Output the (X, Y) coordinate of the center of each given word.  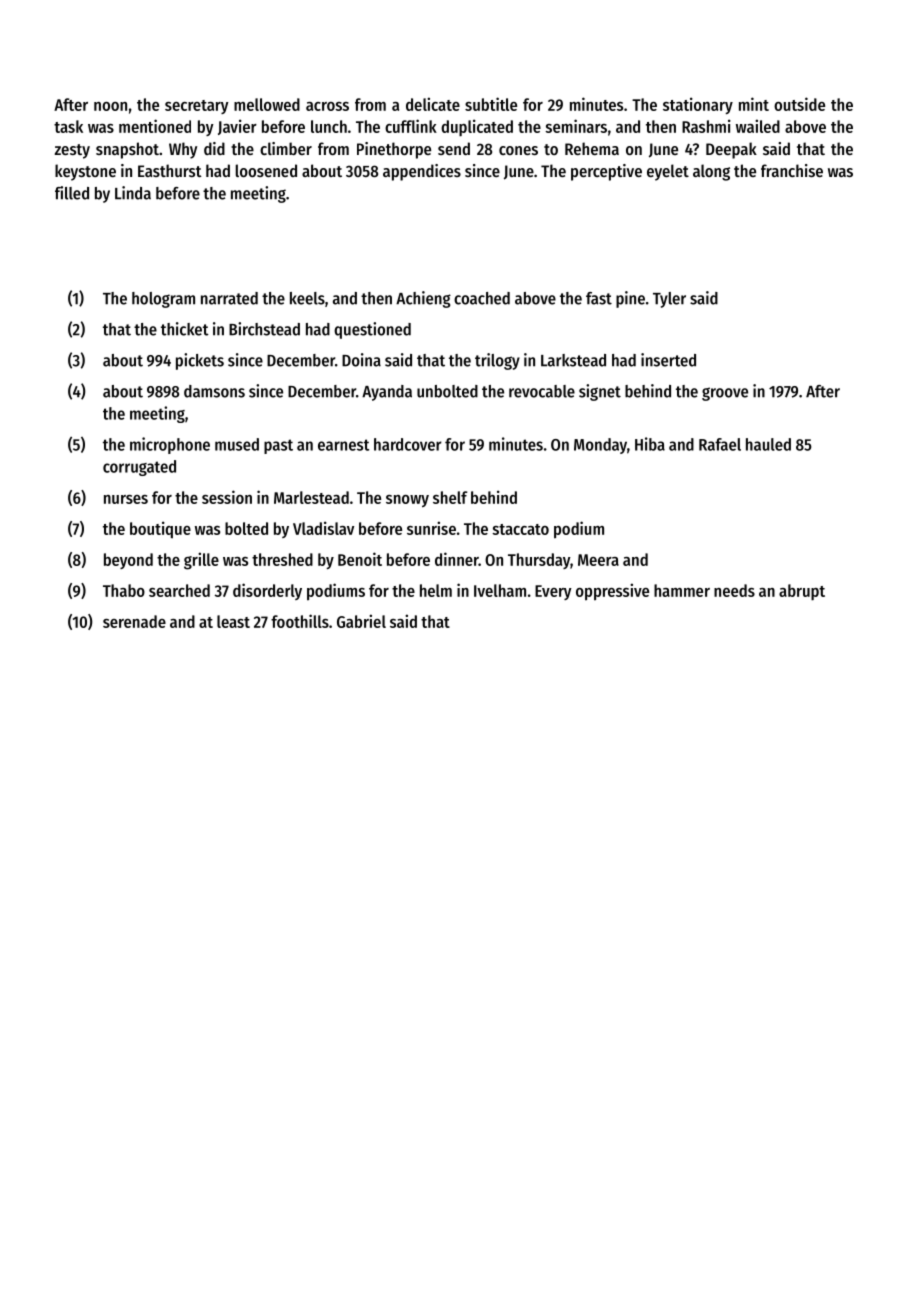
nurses (126, 499)
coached (482, 298)
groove (725, 394)
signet (600, 392)
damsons (214, 391)
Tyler (669, 300)
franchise (792, 170)
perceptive (606, 172)
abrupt (802, 592)
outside (799, 104)
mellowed (267, 104)
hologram (163, 300)
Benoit (360, 559)
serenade (134, 621)
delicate (433, 104)
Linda (133, 193)
